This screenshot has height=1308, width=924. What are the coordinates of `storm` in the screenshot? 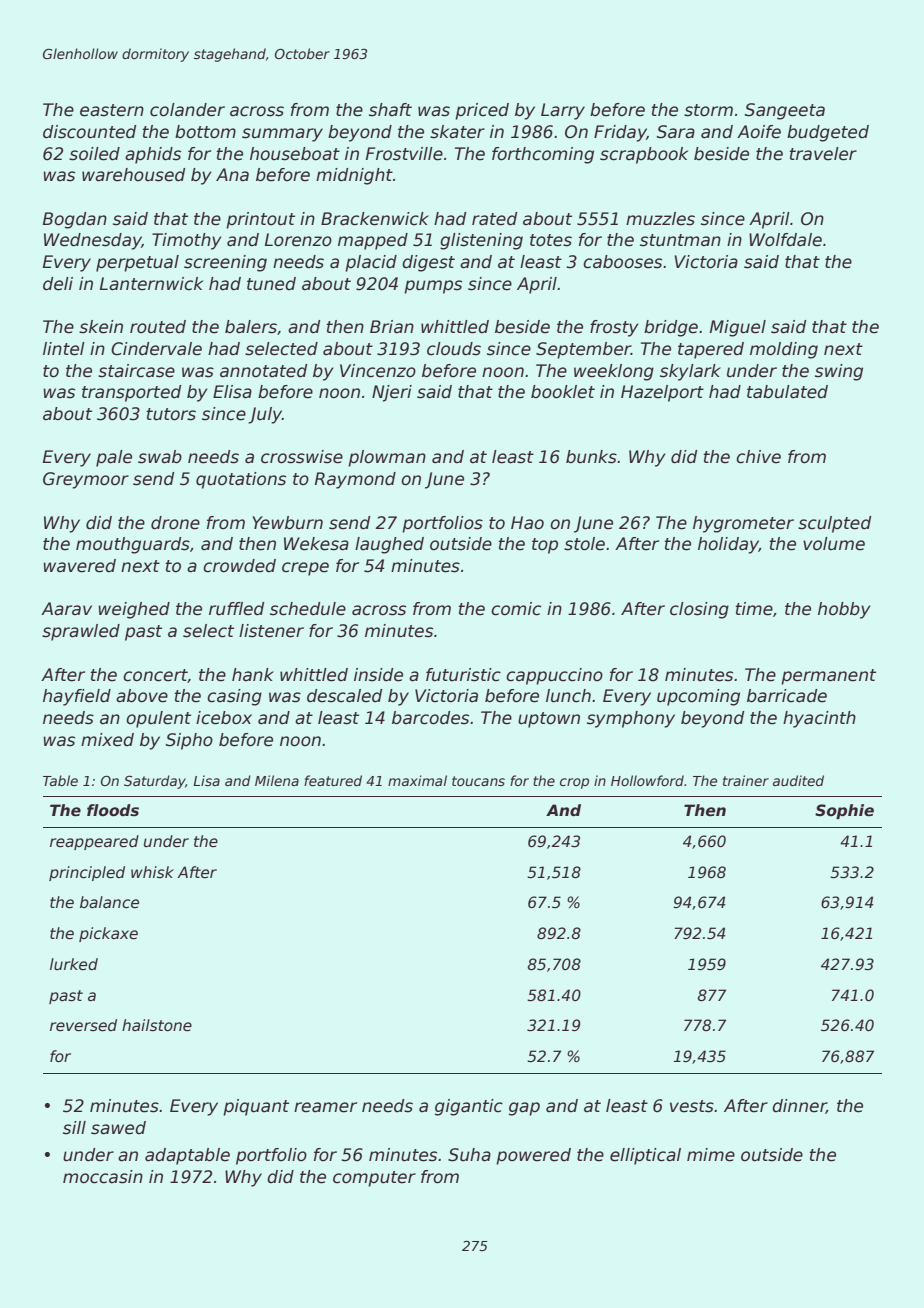 It's located at (708, 110).
